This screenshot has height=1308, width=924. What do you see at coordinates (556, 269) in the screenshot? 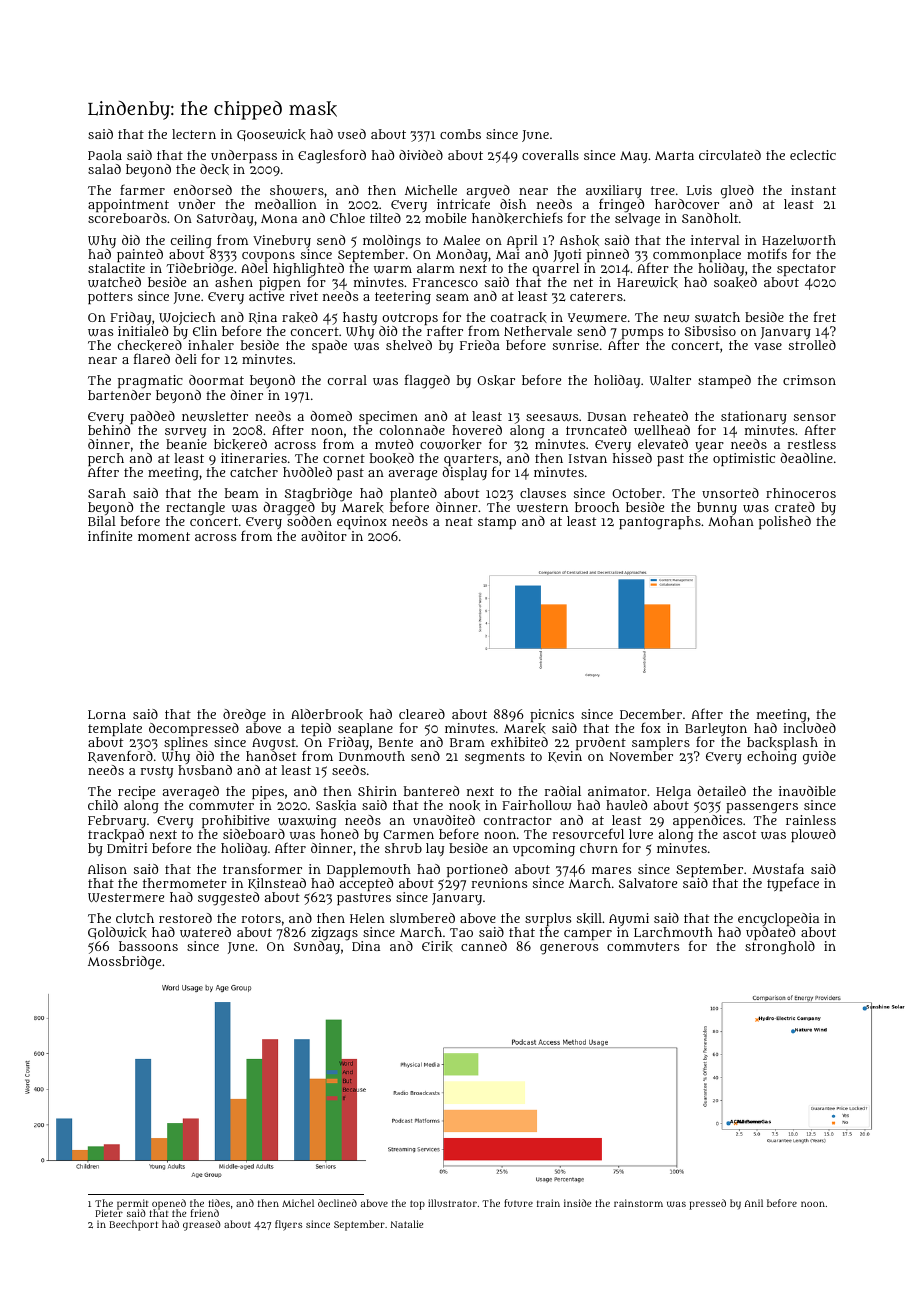
I see `quarrel` at bounding box center [556, 269].
